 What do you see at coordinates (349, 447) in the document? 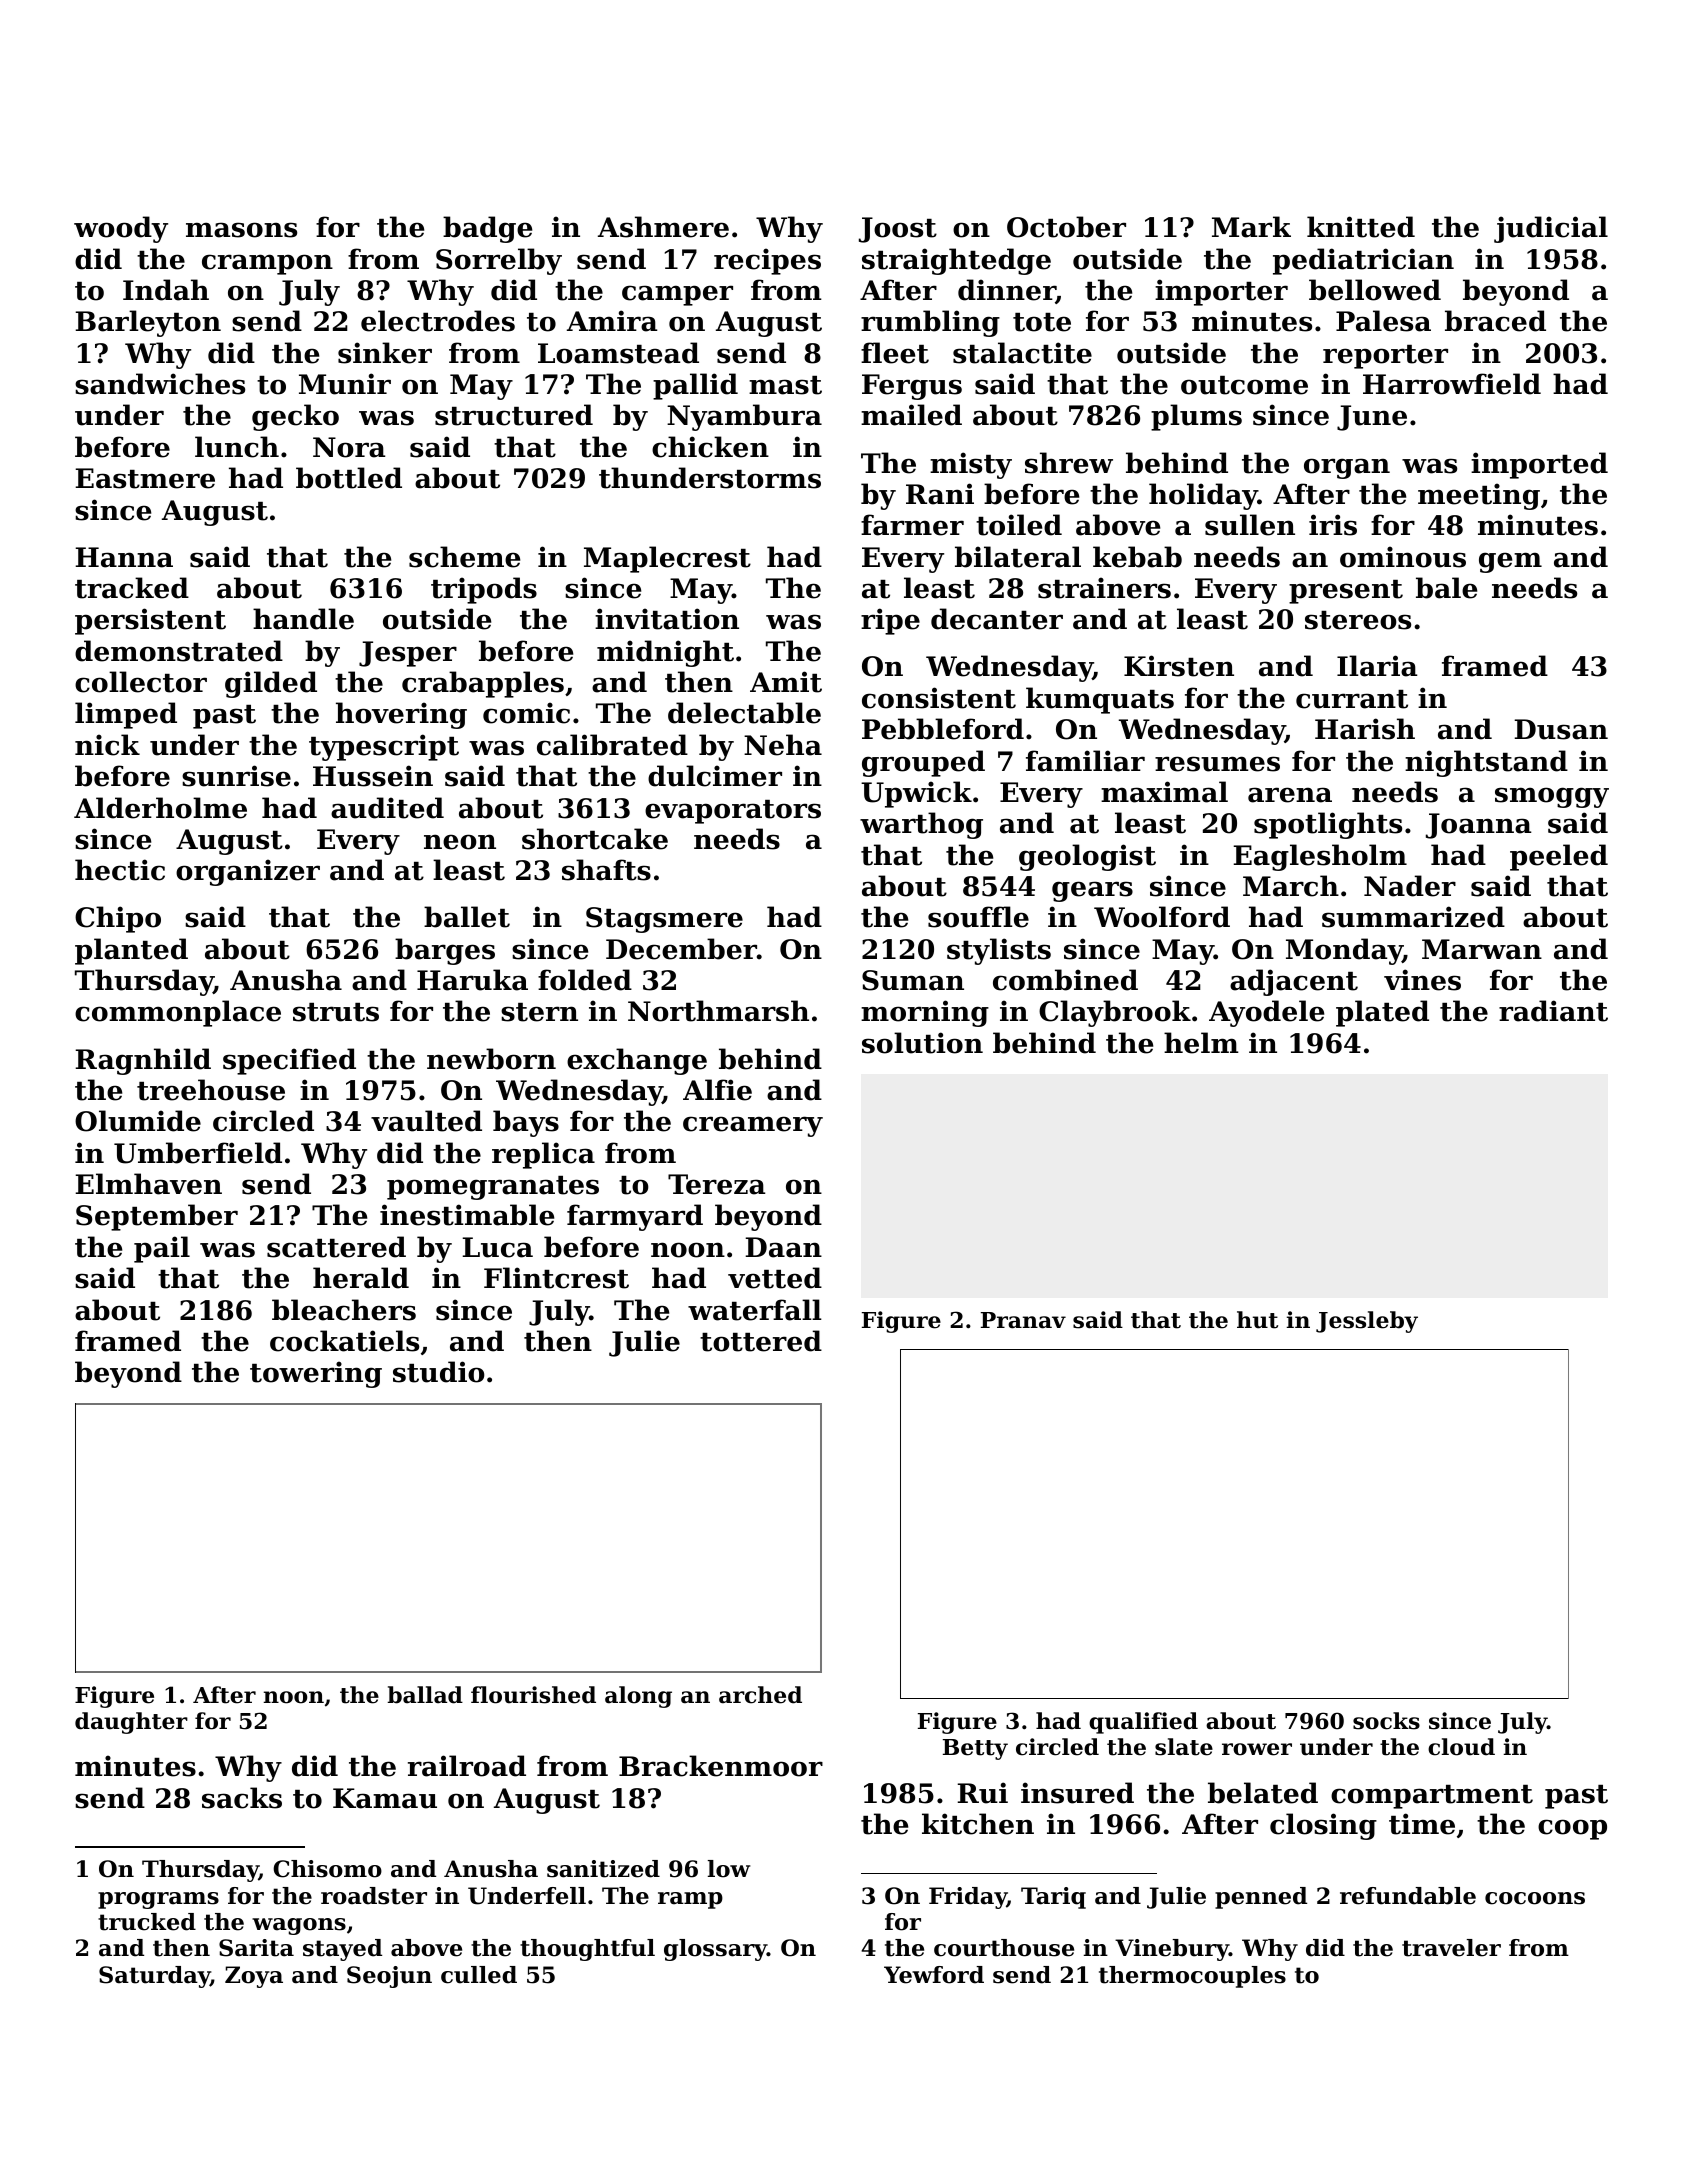
I see `Nora` at bounding box center [349, 447].
